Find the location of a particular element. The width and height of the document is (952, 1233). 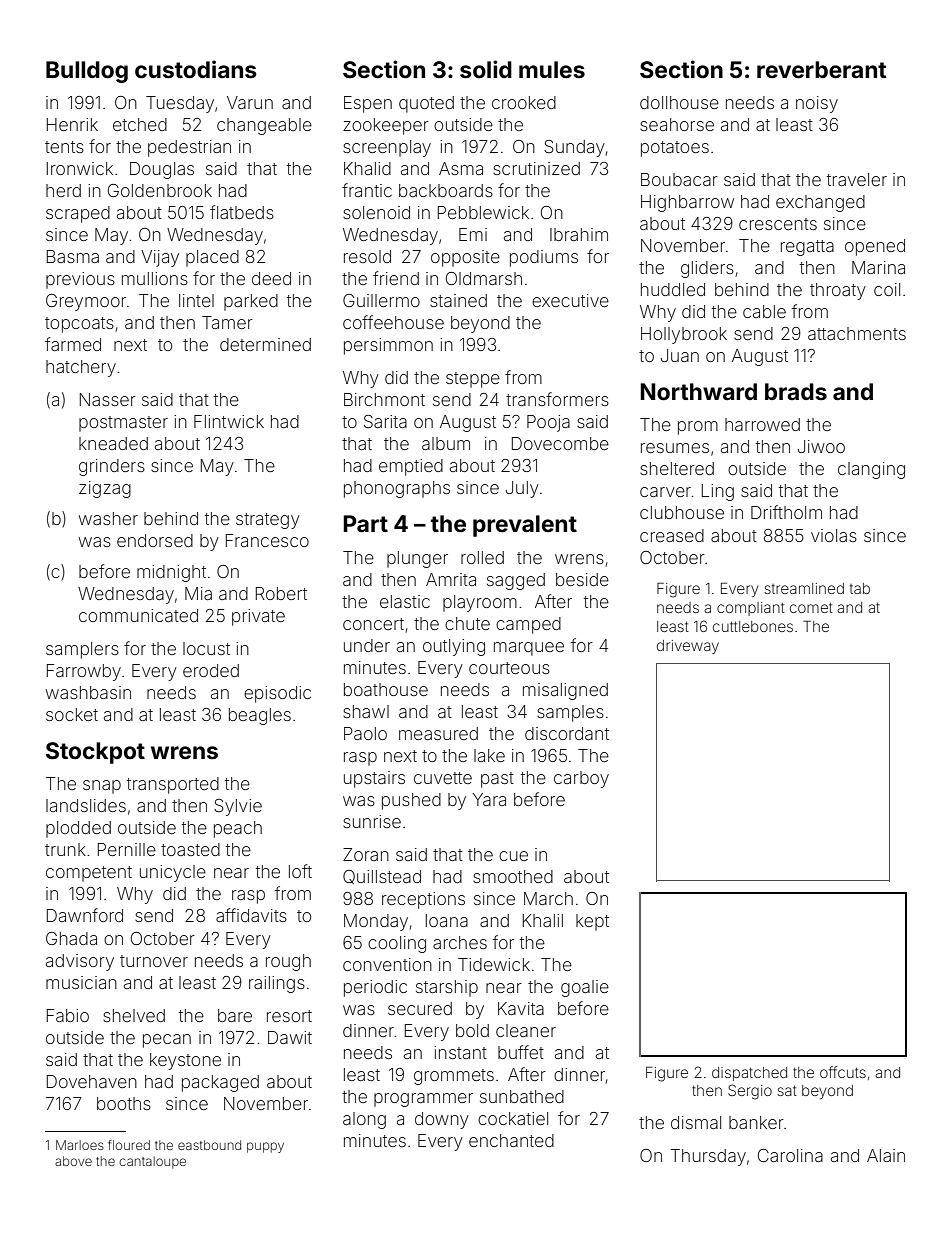

scraped is located at coordinates (78, 214).
